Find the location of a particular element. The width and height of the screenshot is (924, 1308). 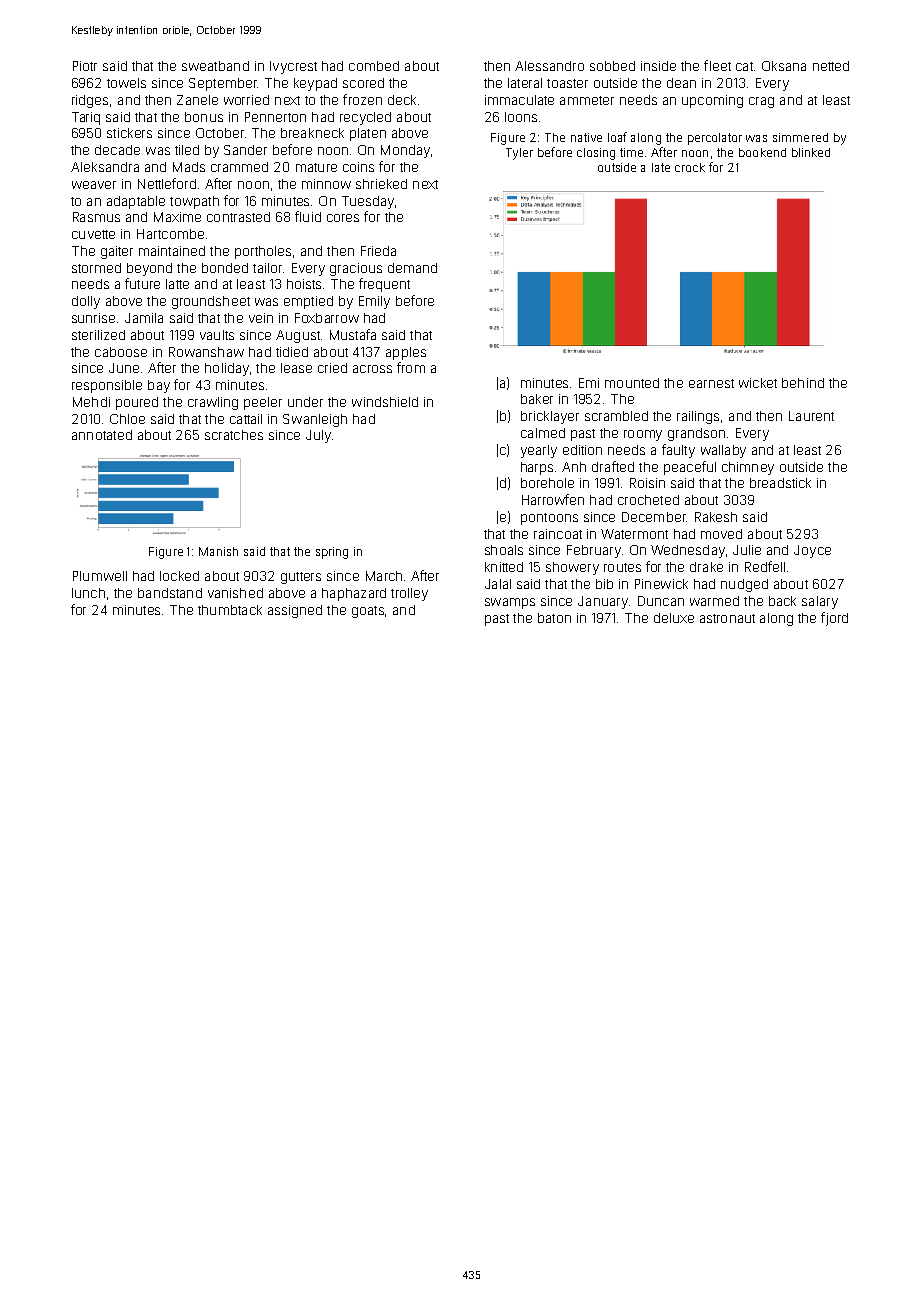

annotated is located at coordinates (102, 435).
